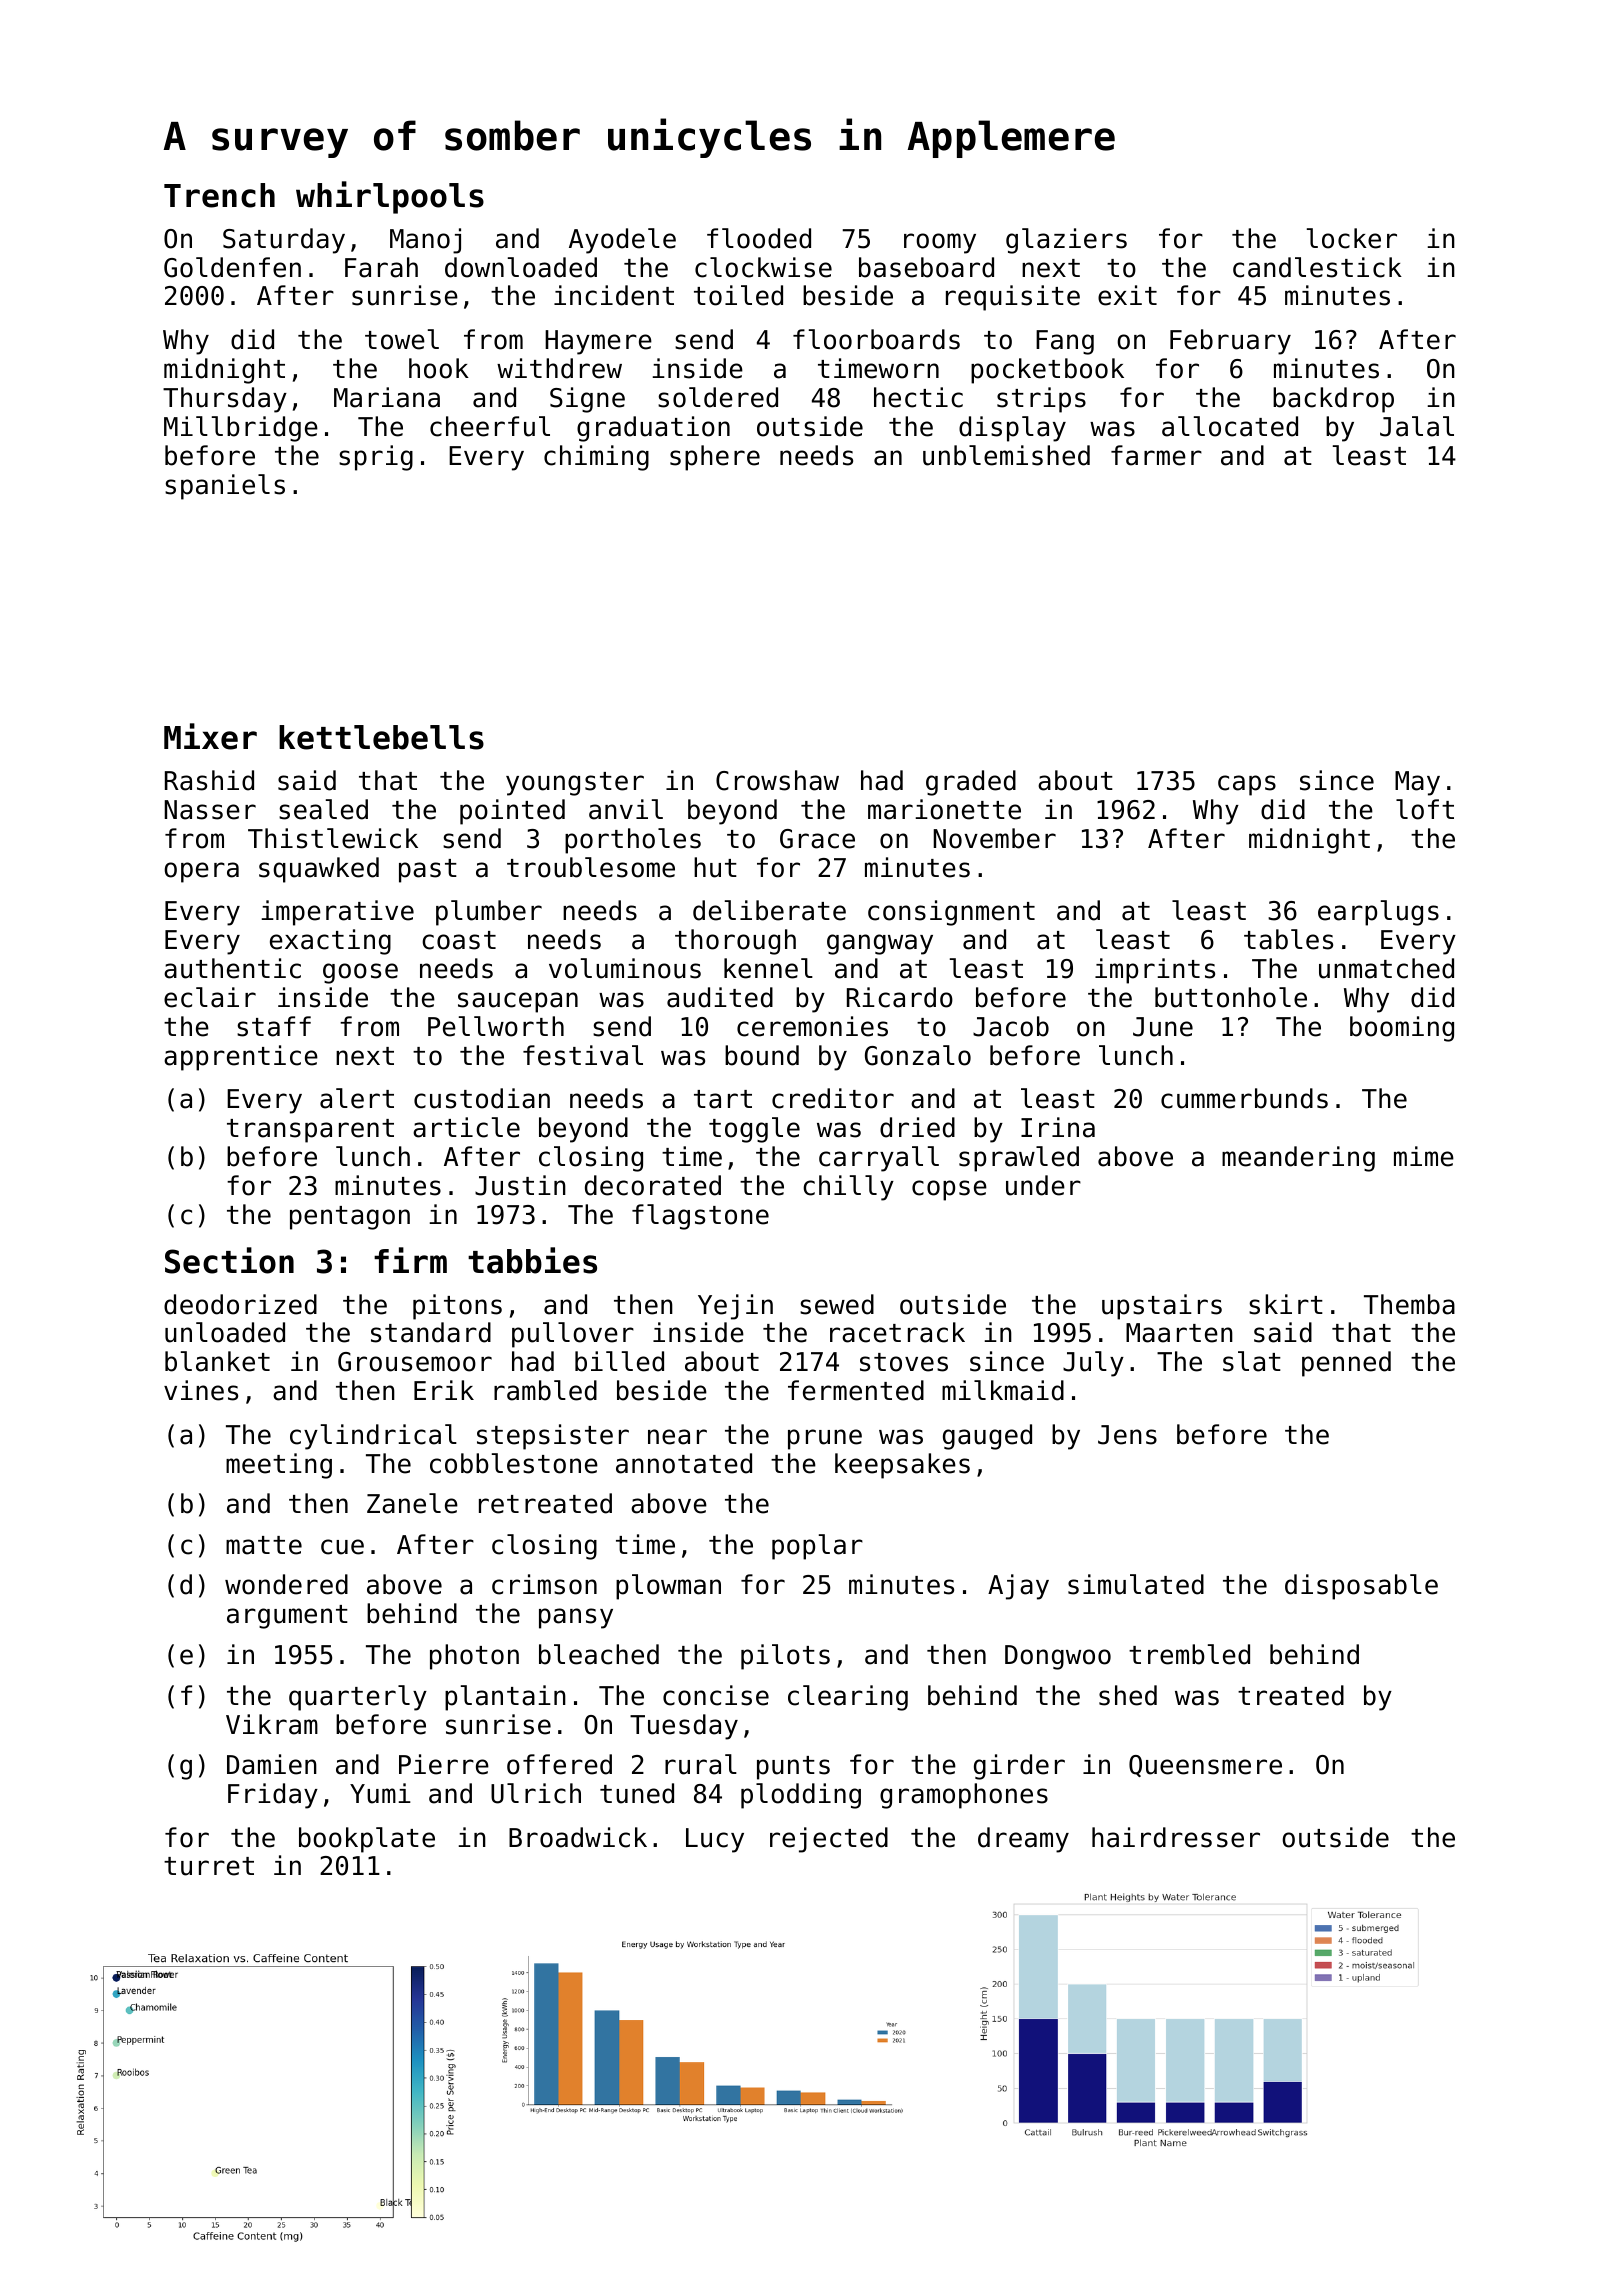 The image size is (1620, 2292). What do you see at coordinates (333, 838) in the screenshot?
I see `Thistlewick` at bounding box center [333, 838].
